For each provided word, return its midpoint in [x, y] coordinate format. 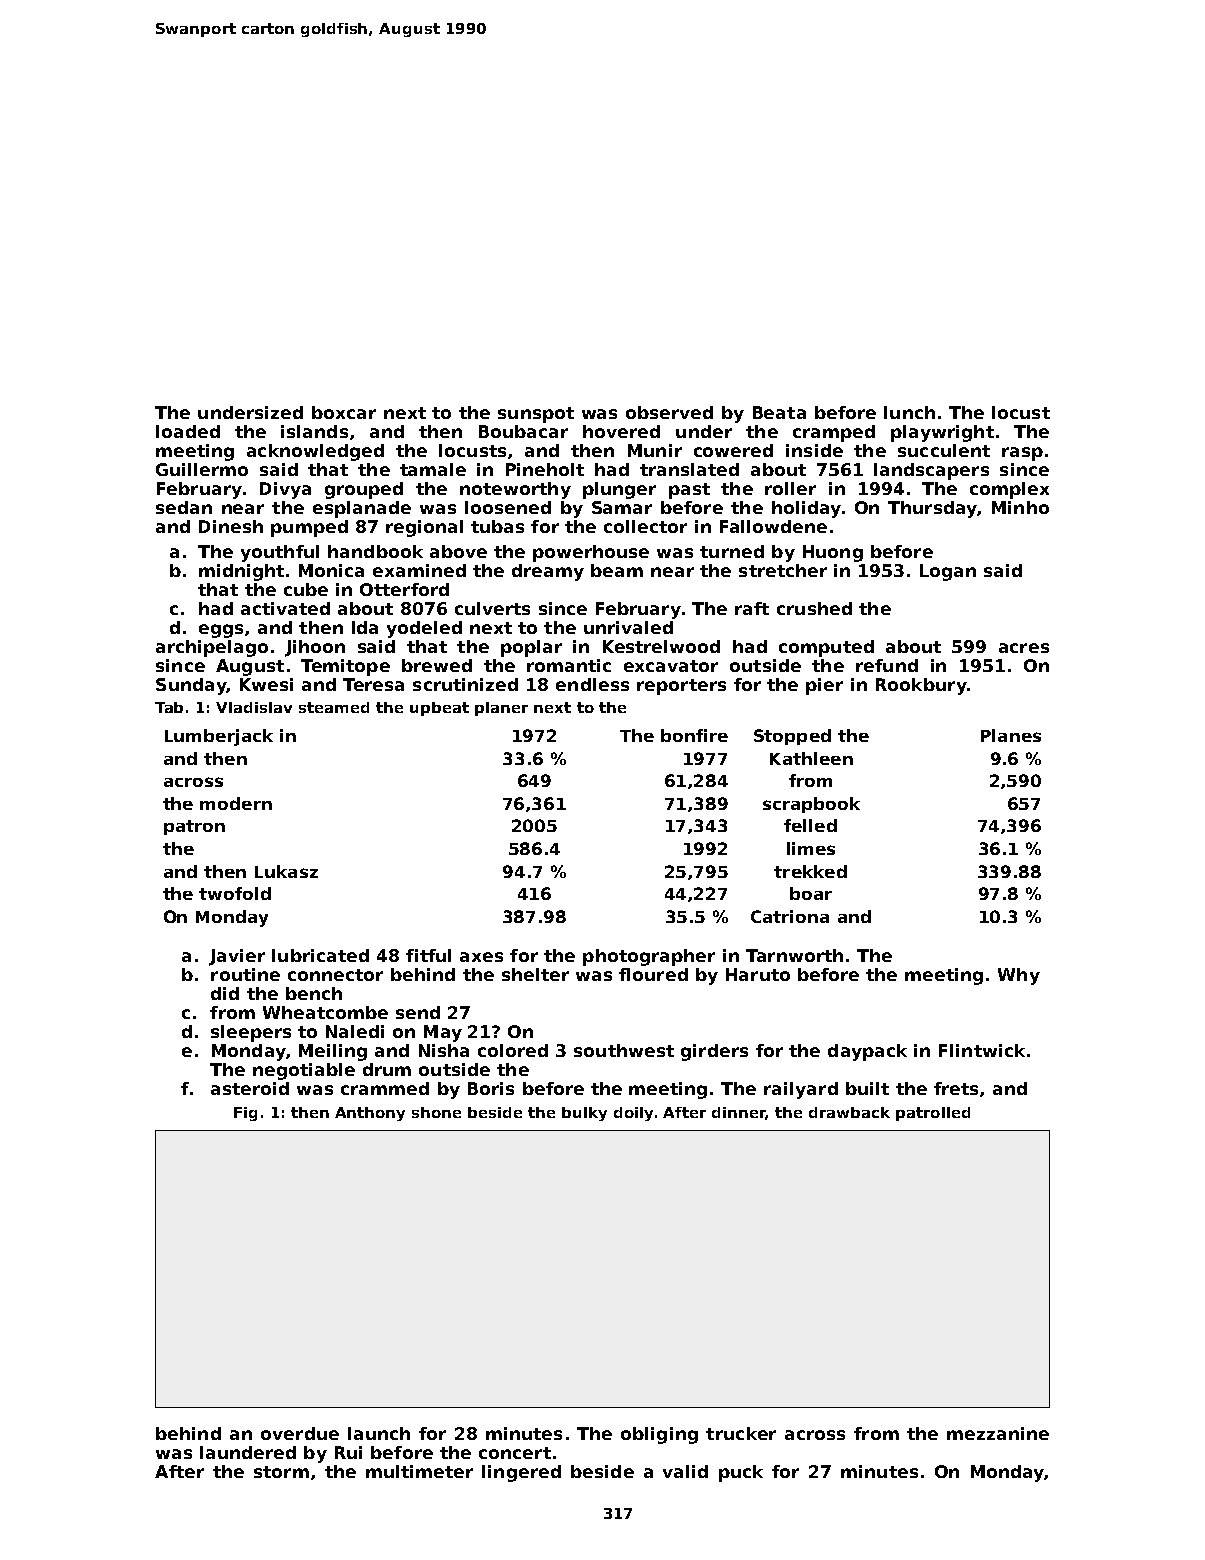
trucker [741, 1433]
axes [481, 957]
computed [826, 648]
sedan [184, 507]
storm [281, 1472]
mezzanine [998, 1433]
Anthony [370, 1114]
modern [236, 803]
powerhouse [591, 553]
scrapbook [811, 805]
